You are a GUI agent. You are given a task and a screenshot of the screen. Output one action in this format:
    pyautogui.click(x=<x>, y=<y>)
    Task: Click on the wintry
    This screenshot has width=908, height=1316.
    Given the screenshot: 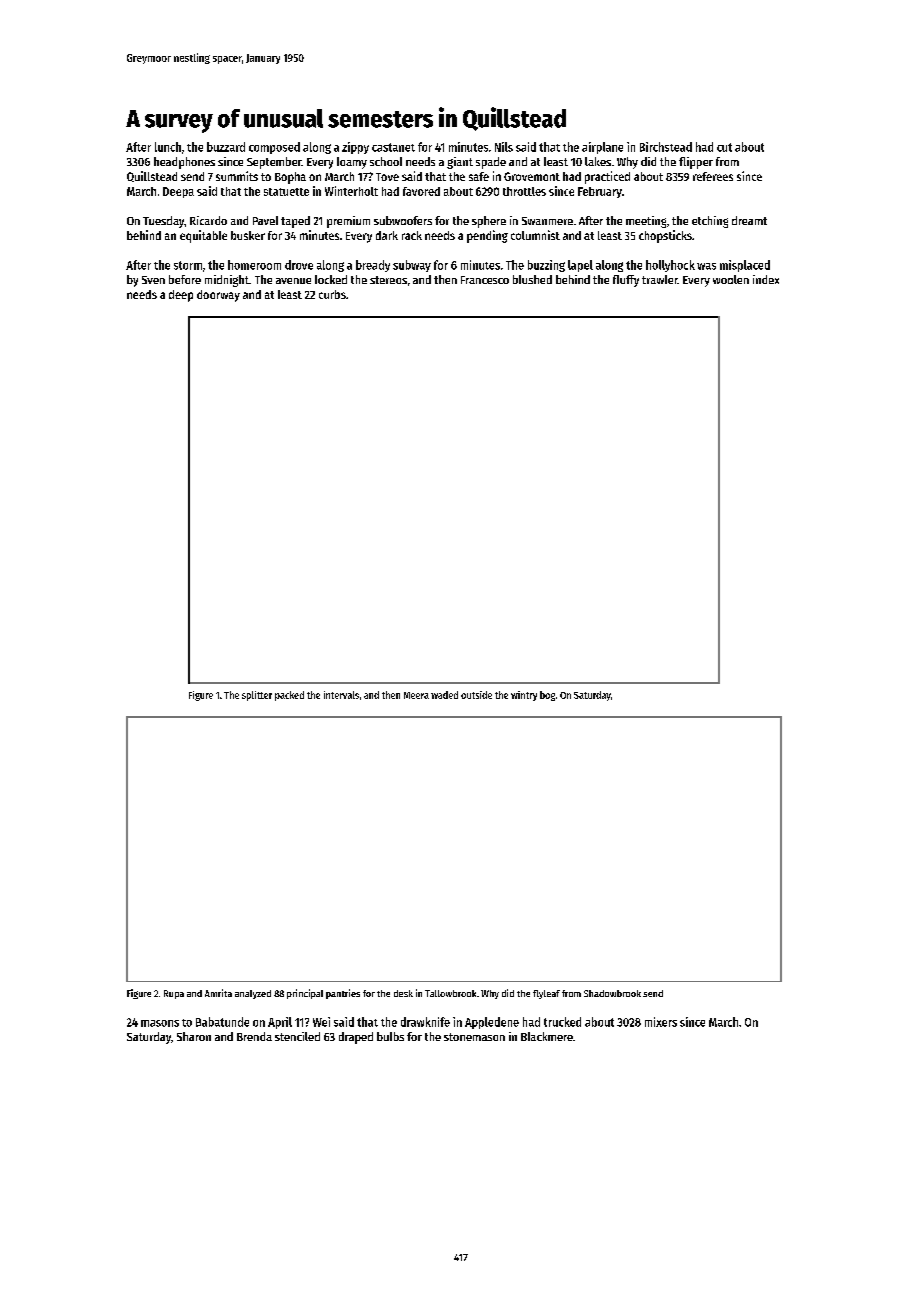 What is the action you would take?
    pyautogui.click(x=524, y=696)
